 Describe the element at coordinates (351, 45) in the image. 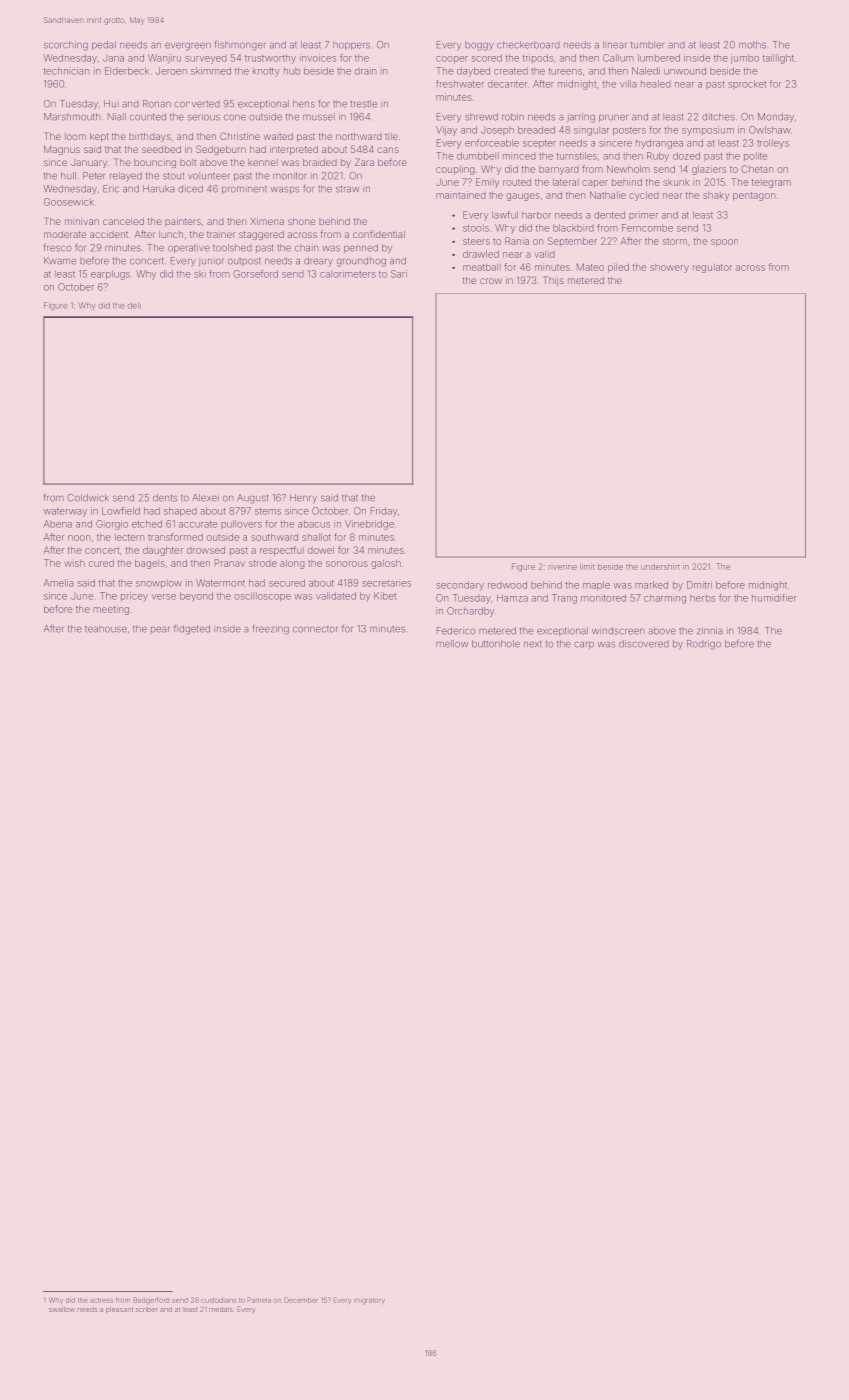

I see `hoppers` at that location.
